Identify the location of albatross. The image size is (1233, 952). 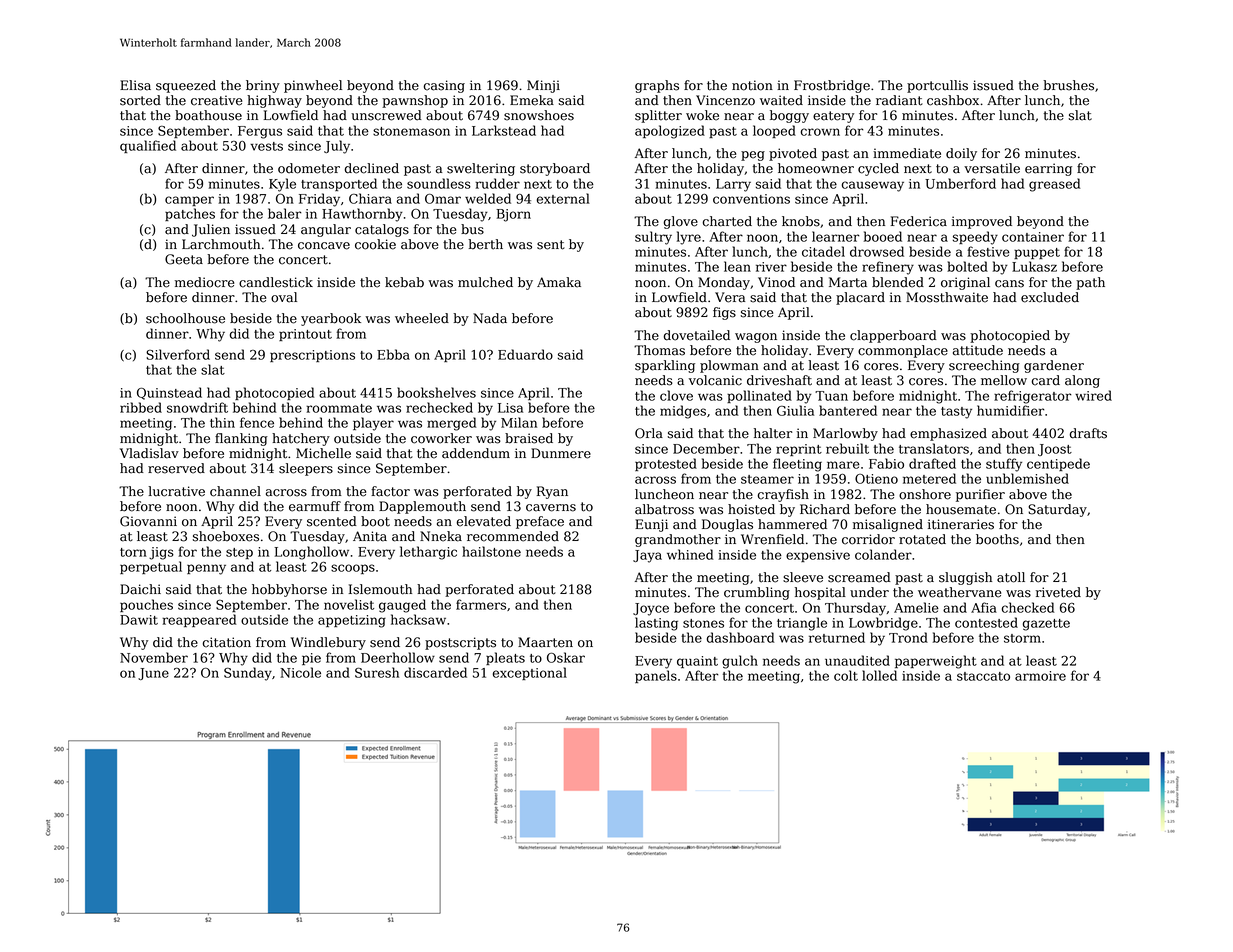
(664, 509).
